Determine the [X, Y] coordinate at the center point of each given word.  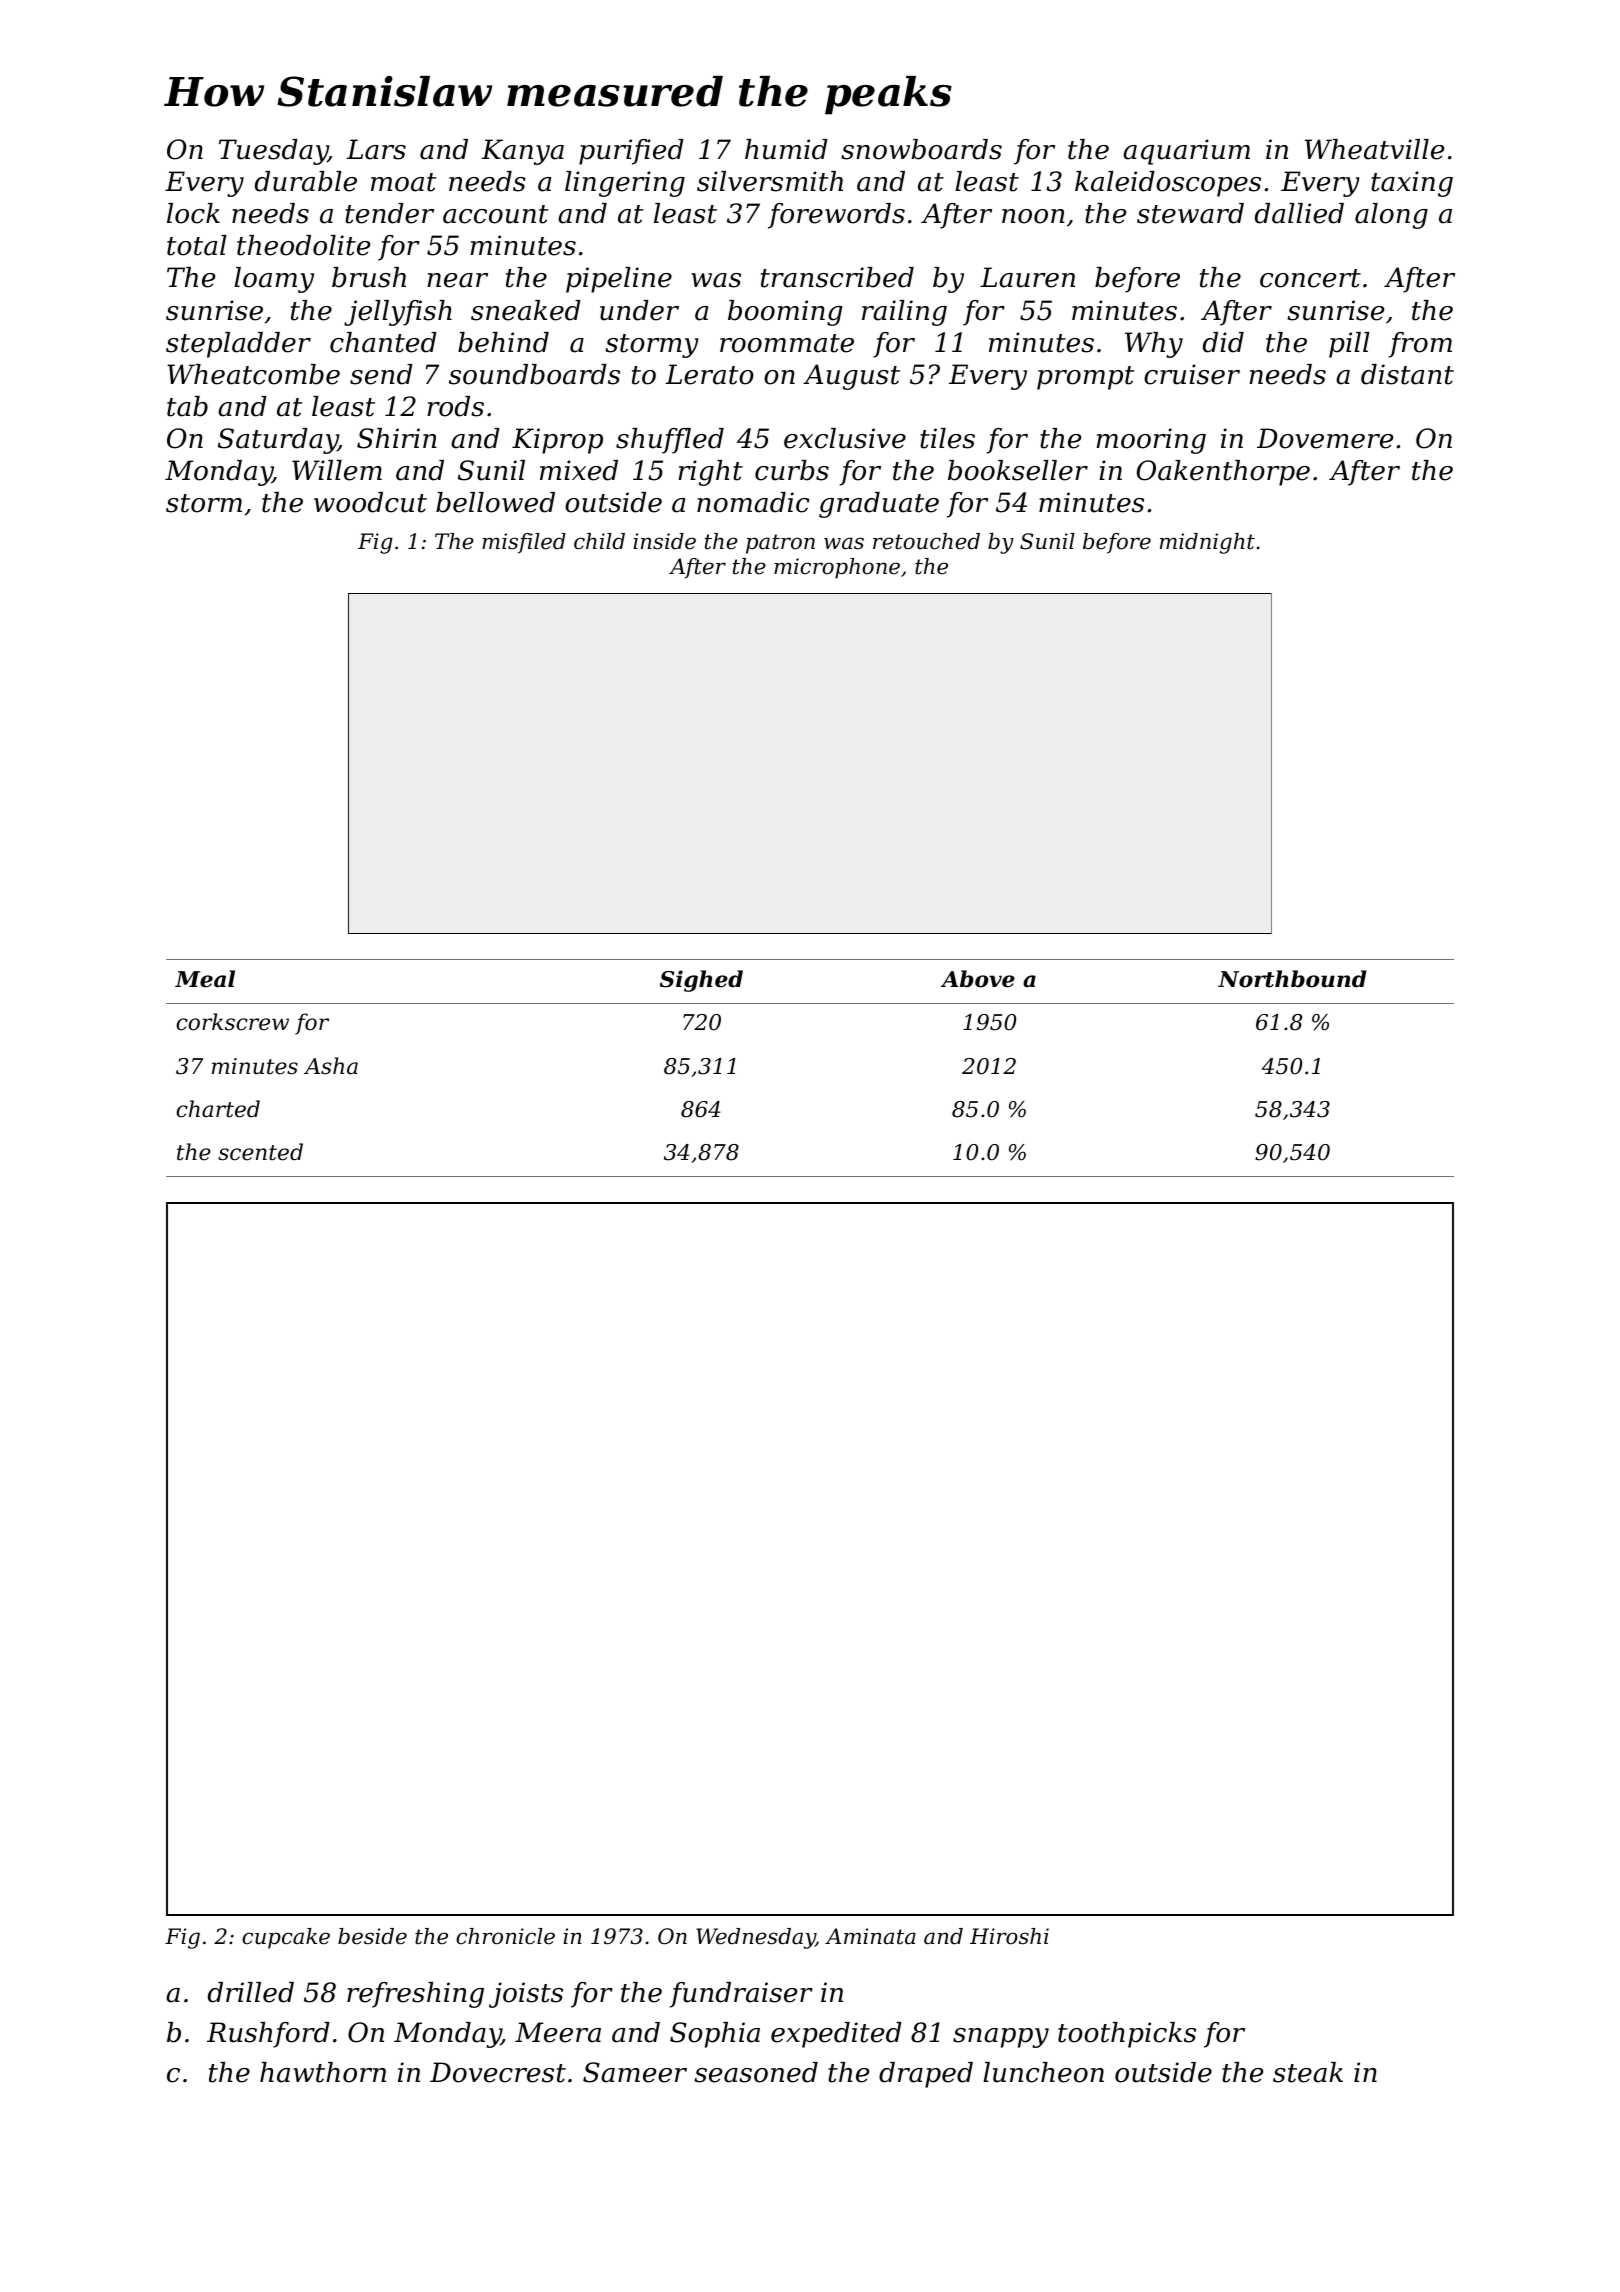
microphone [837, 568]
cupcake [286, 1938]
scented [260, 1152]
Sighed [701, 981]
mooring [1151, 441]
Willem [337, 470]
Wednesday [756, 1938]
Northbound [1292, 979]
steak [1308, 2072]
